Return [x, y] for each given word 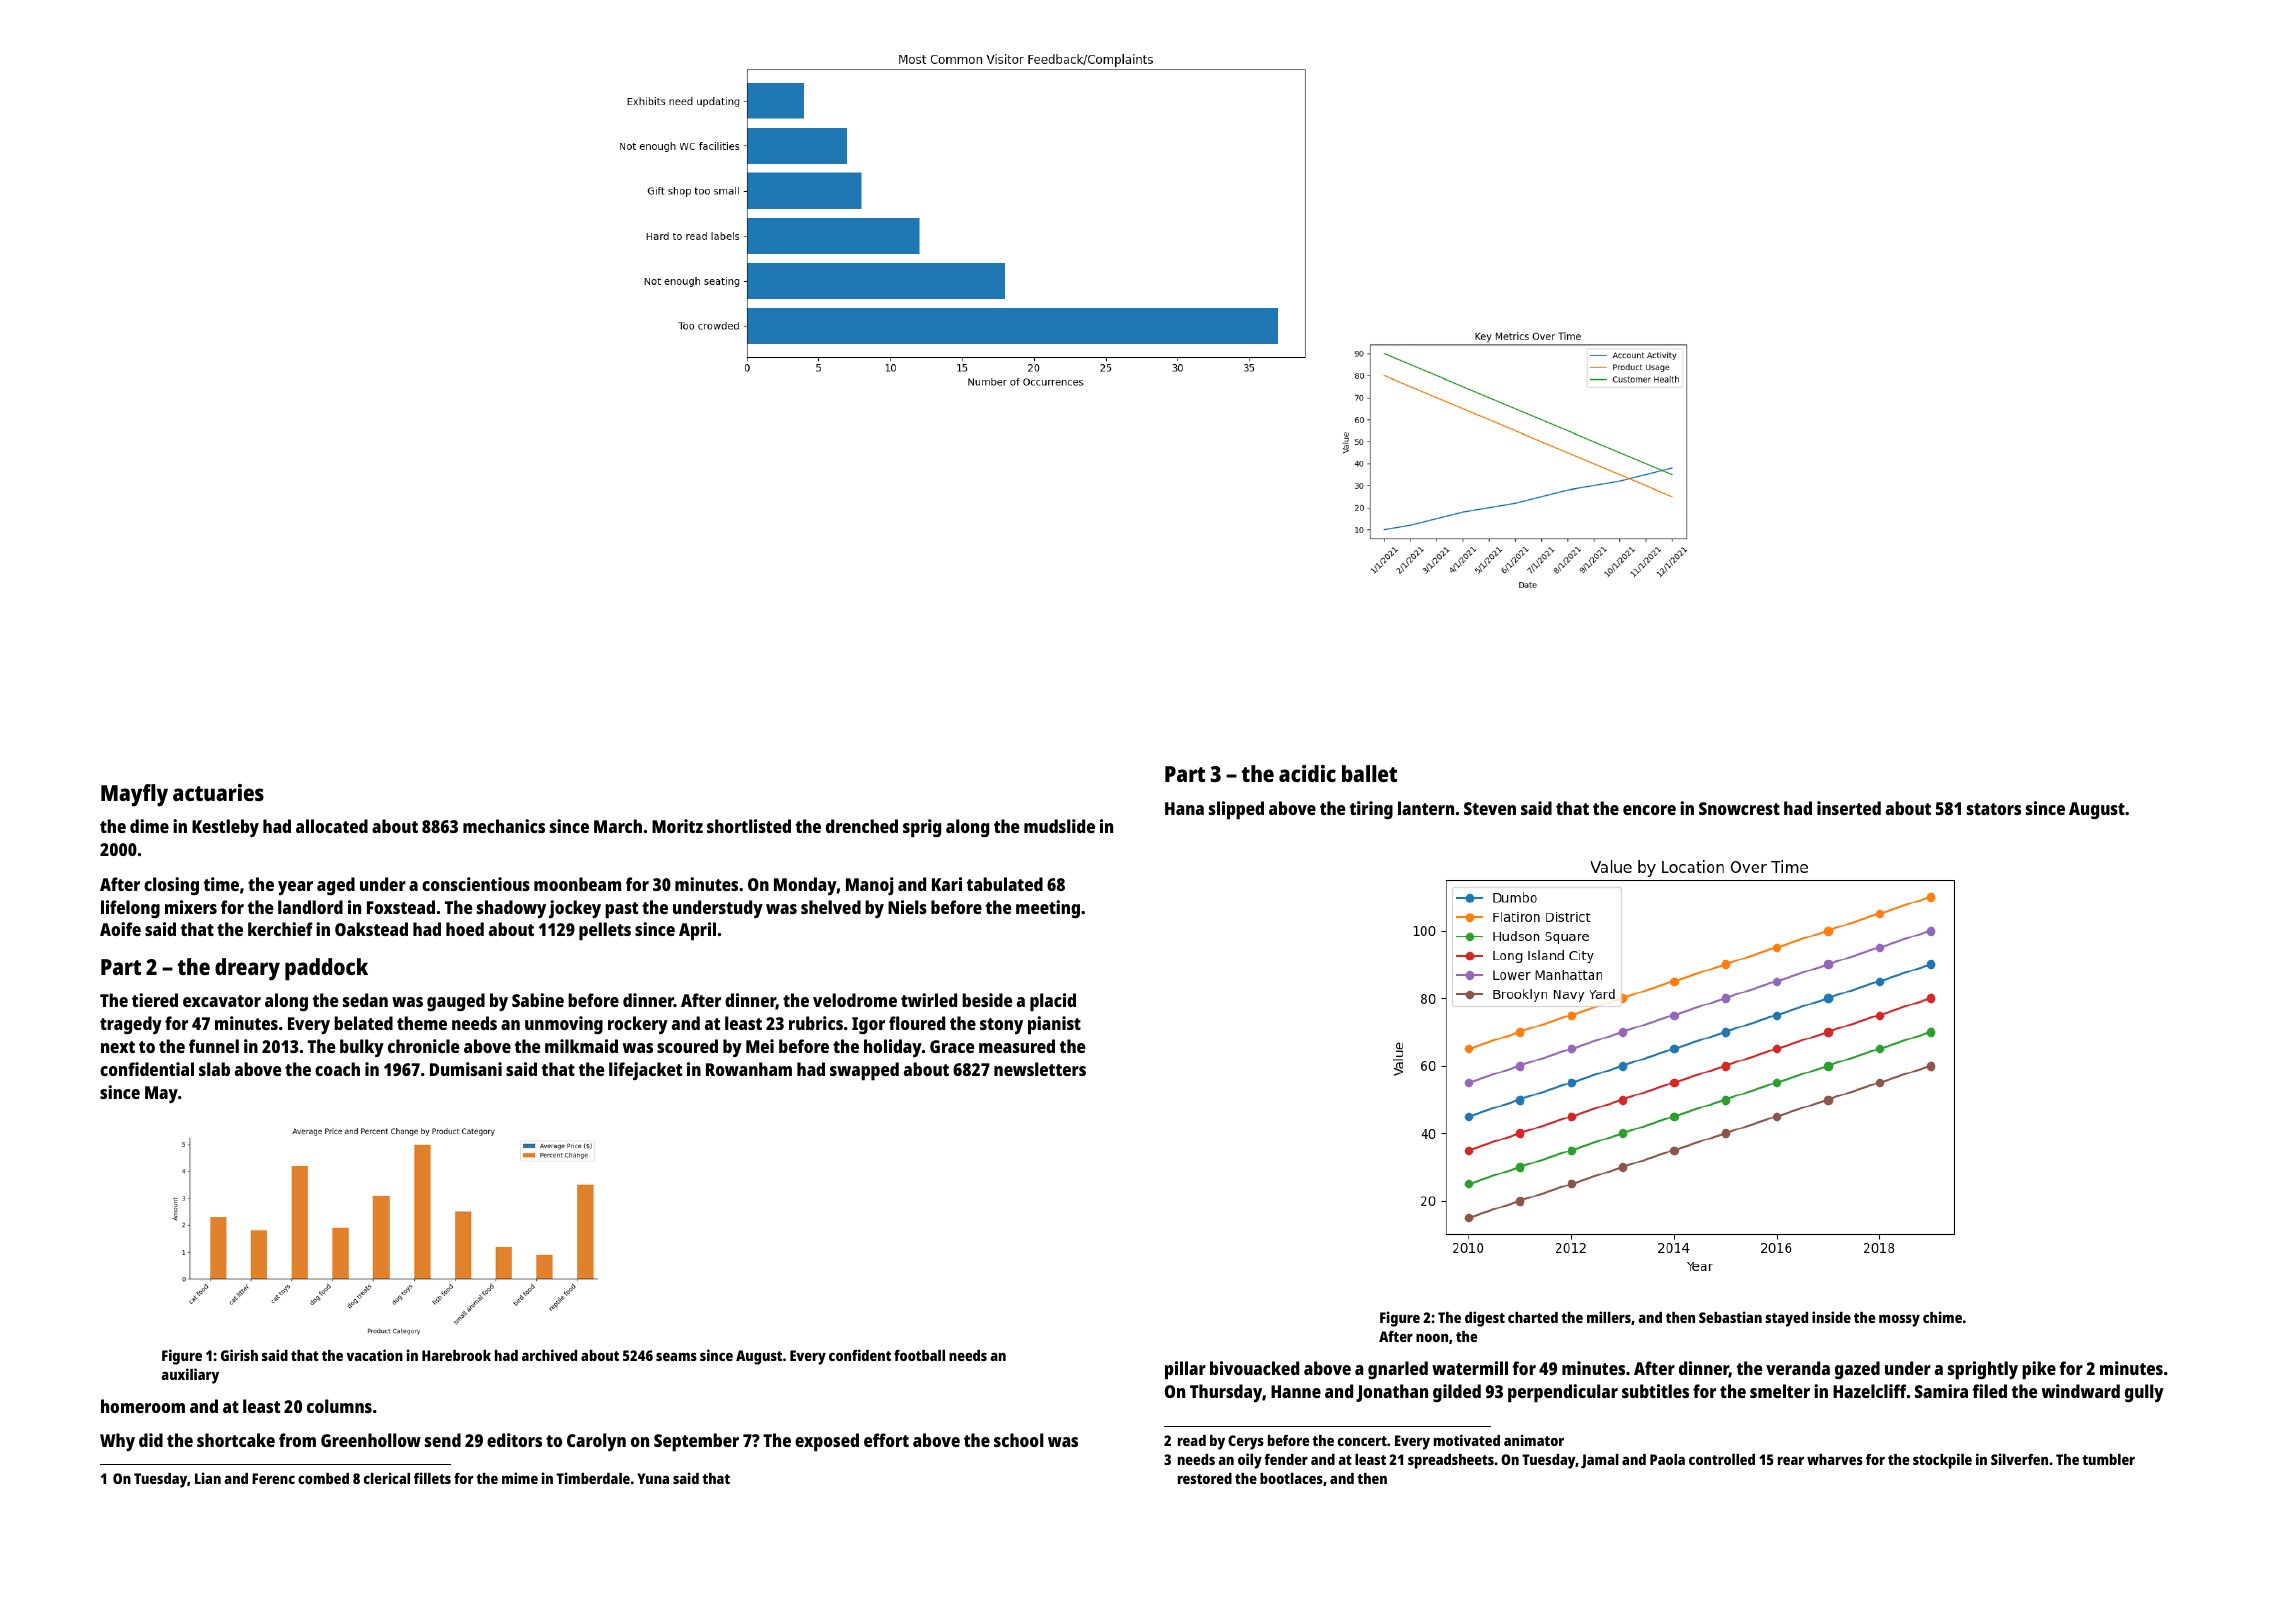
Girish [239, 1355]
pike [2039, 1370]
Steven [1490, 808]
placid [1053, 1002]
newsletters [1040, 1069]
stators [1994, 809]
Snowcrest [1739, 808]
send [443, 1440]
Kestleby [225, 828]
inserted [1849, 808]
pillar [1185, 1370]
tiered [155, 1000]
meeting [1048, 909]
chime [1942, 1317]
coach [337, 1069]
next [118, 1047]
